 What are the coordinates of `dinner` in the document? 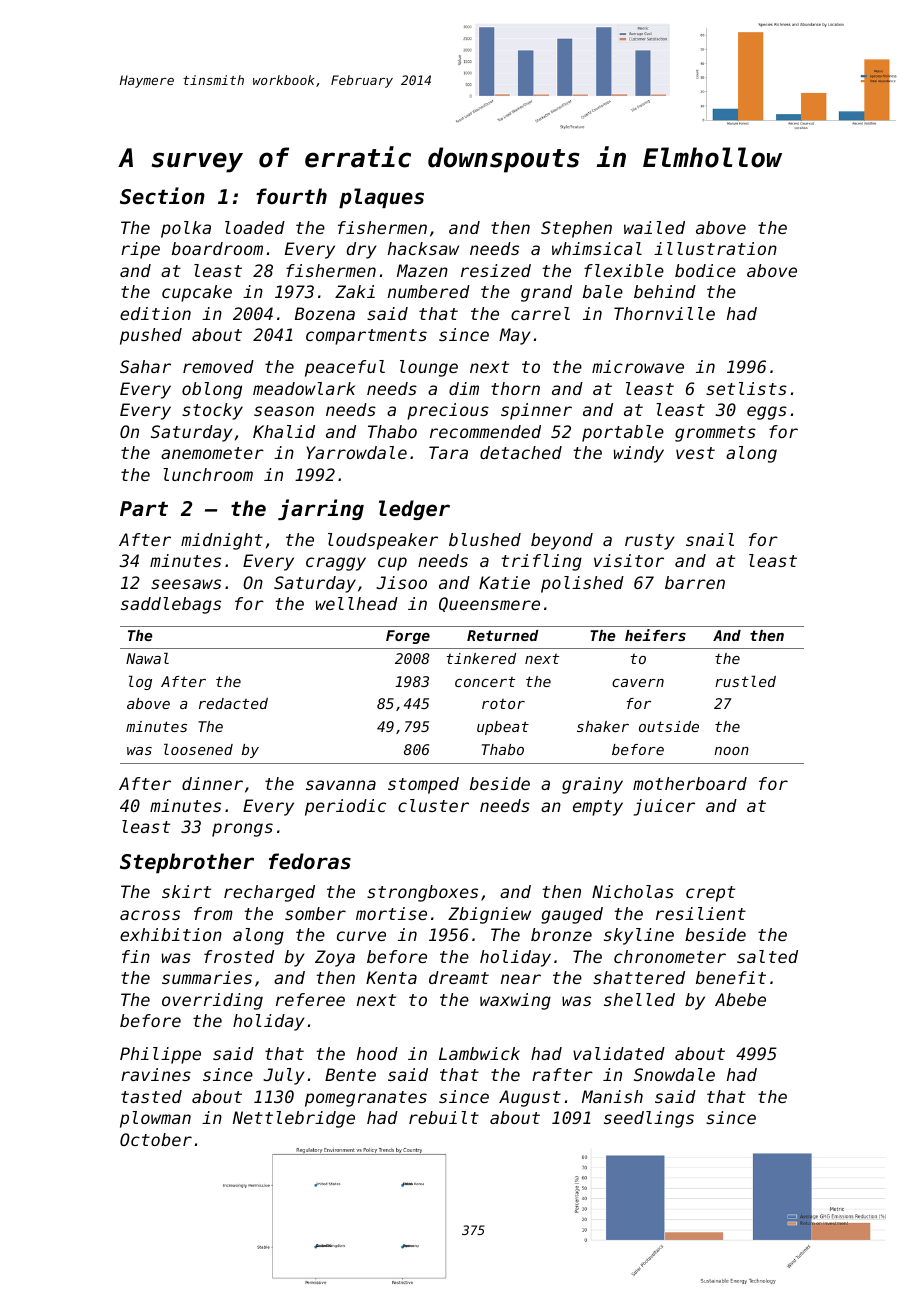 It's located at (212, 783).
